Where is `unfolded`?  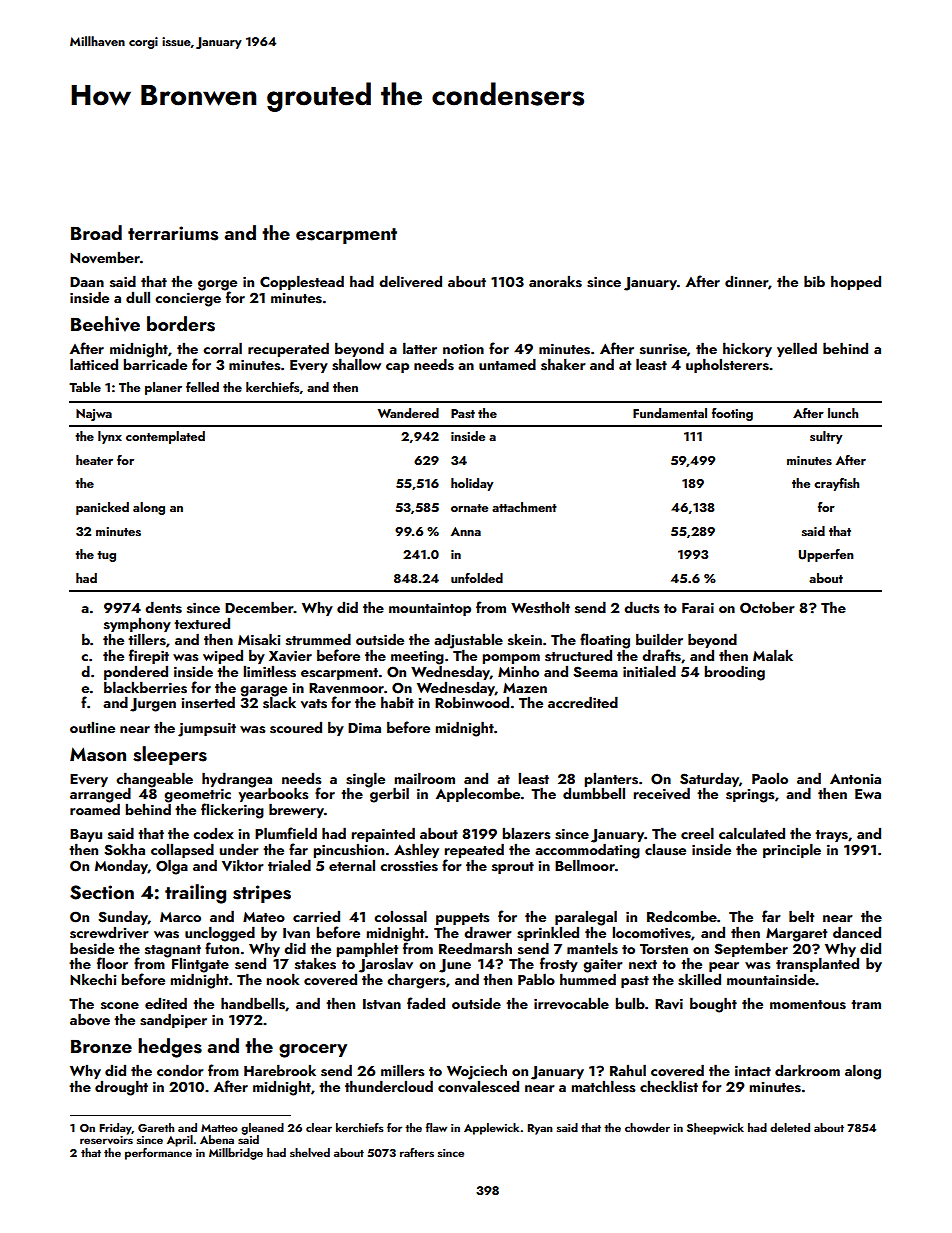
unfolded is located at coordinates (477, 578).
